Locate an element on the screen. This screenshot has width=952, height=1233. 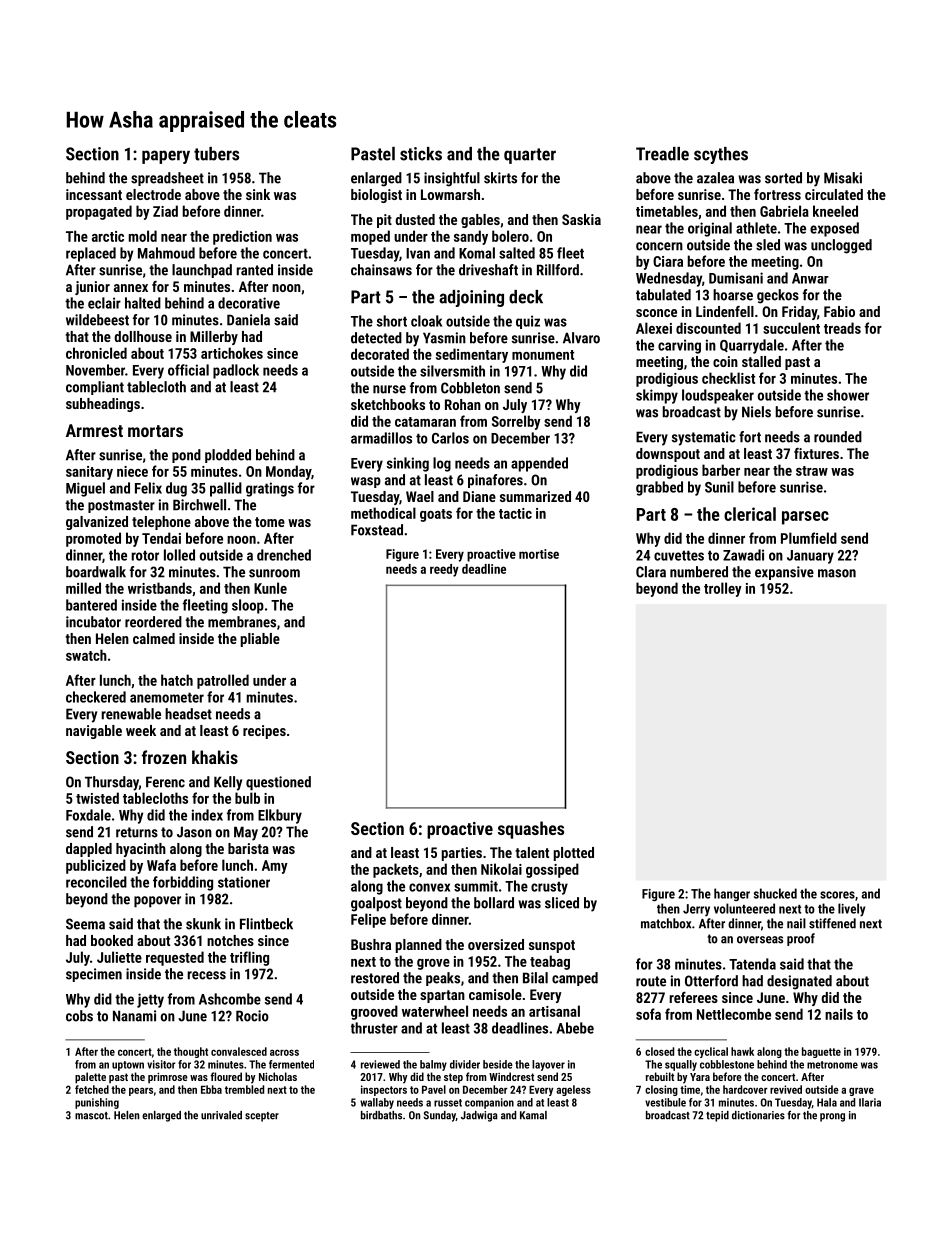
reedy is located at coordinates (444, 570).
